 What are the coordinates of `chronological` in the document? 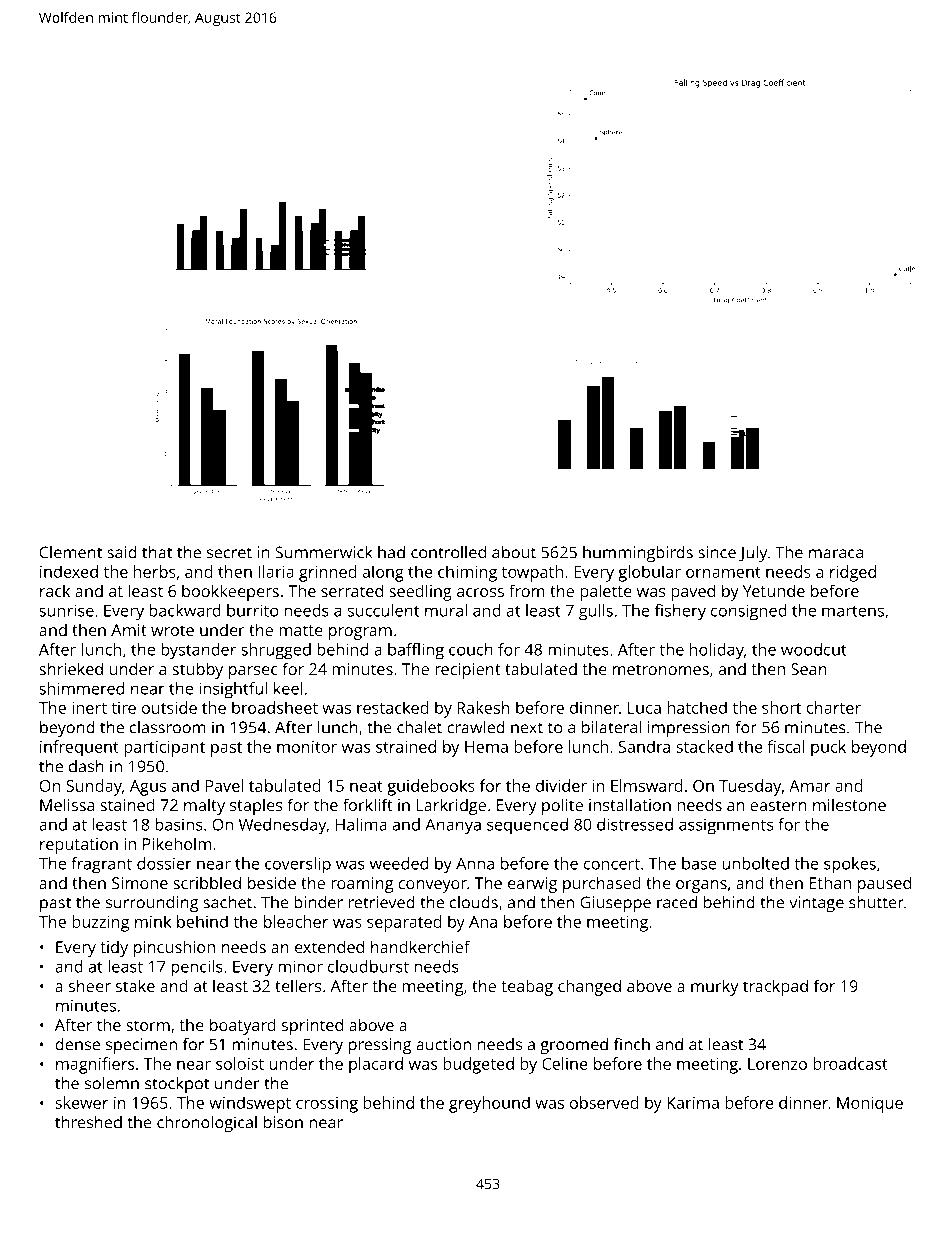 It's located at (207, 1124).
